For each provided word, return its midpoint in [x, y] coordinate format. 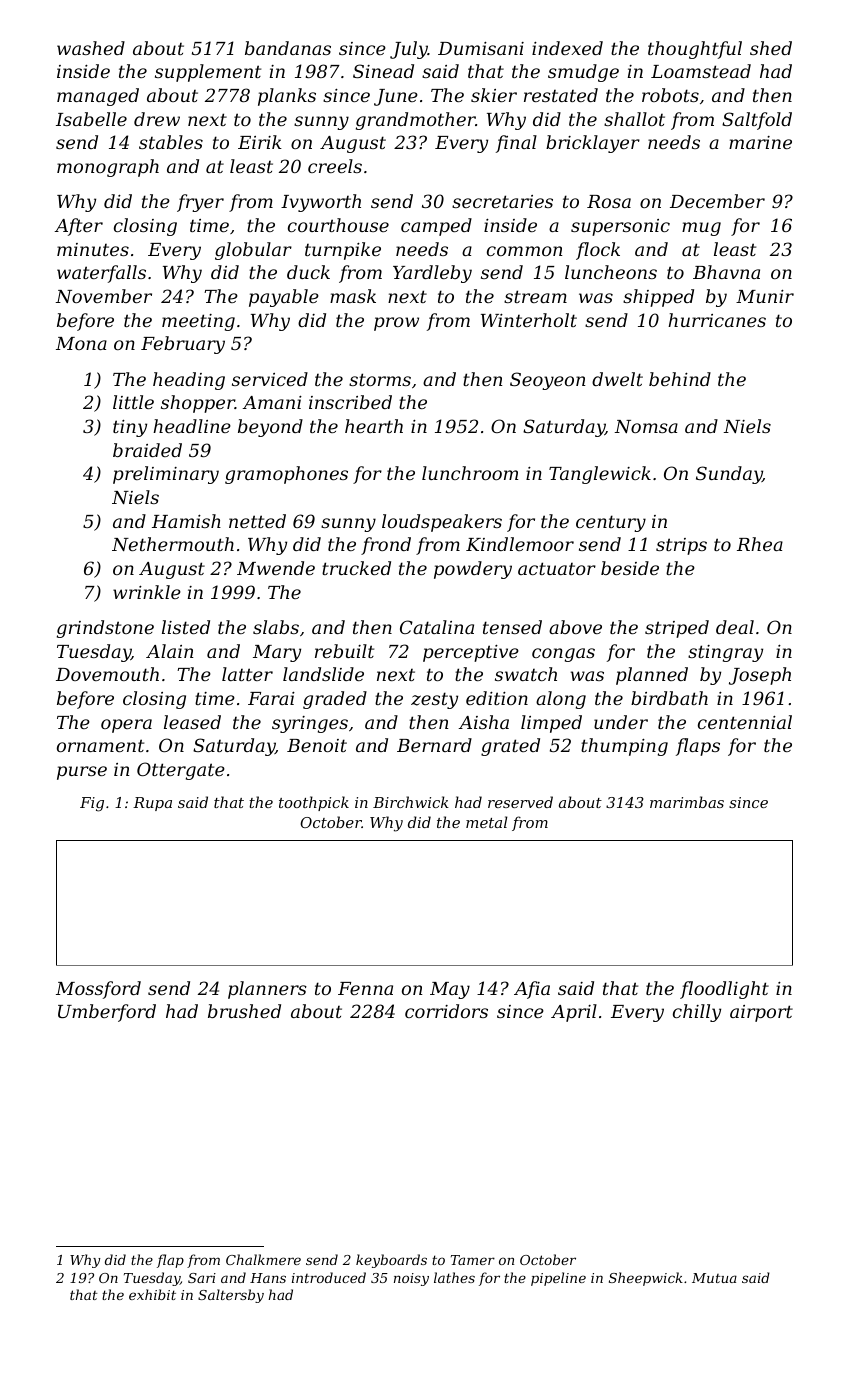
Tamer [473, 1260]
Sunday [729, 475]
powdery [473, 570]
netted [257, 521]
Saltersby [231, 1296]
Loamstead [701, 71]
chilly [697, 1013]
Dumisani [481, 48]
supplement [208, 73]
